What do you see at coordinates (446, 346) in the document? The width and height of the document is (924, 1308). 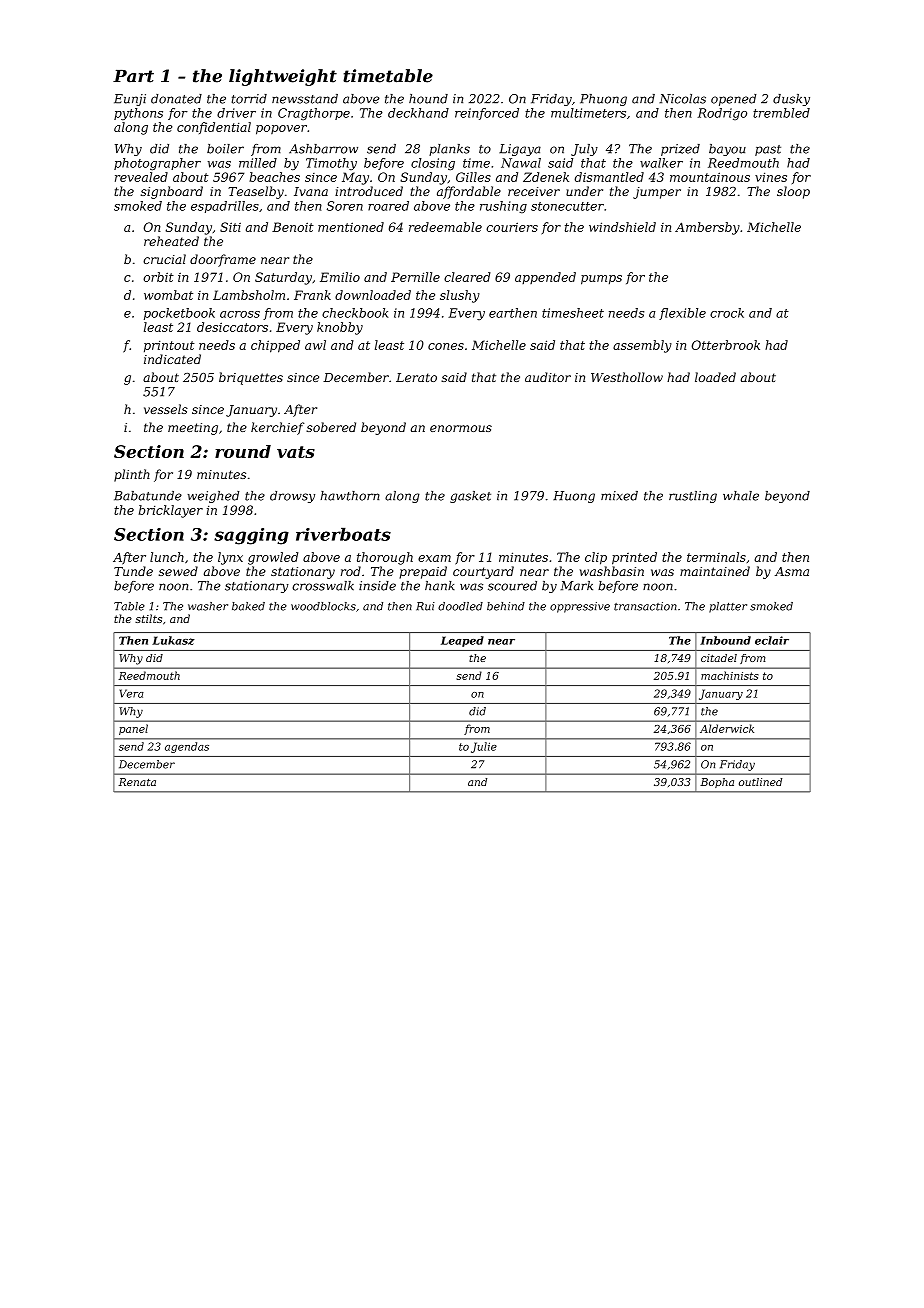 I see `cones` at bounding box center [446, 346].
